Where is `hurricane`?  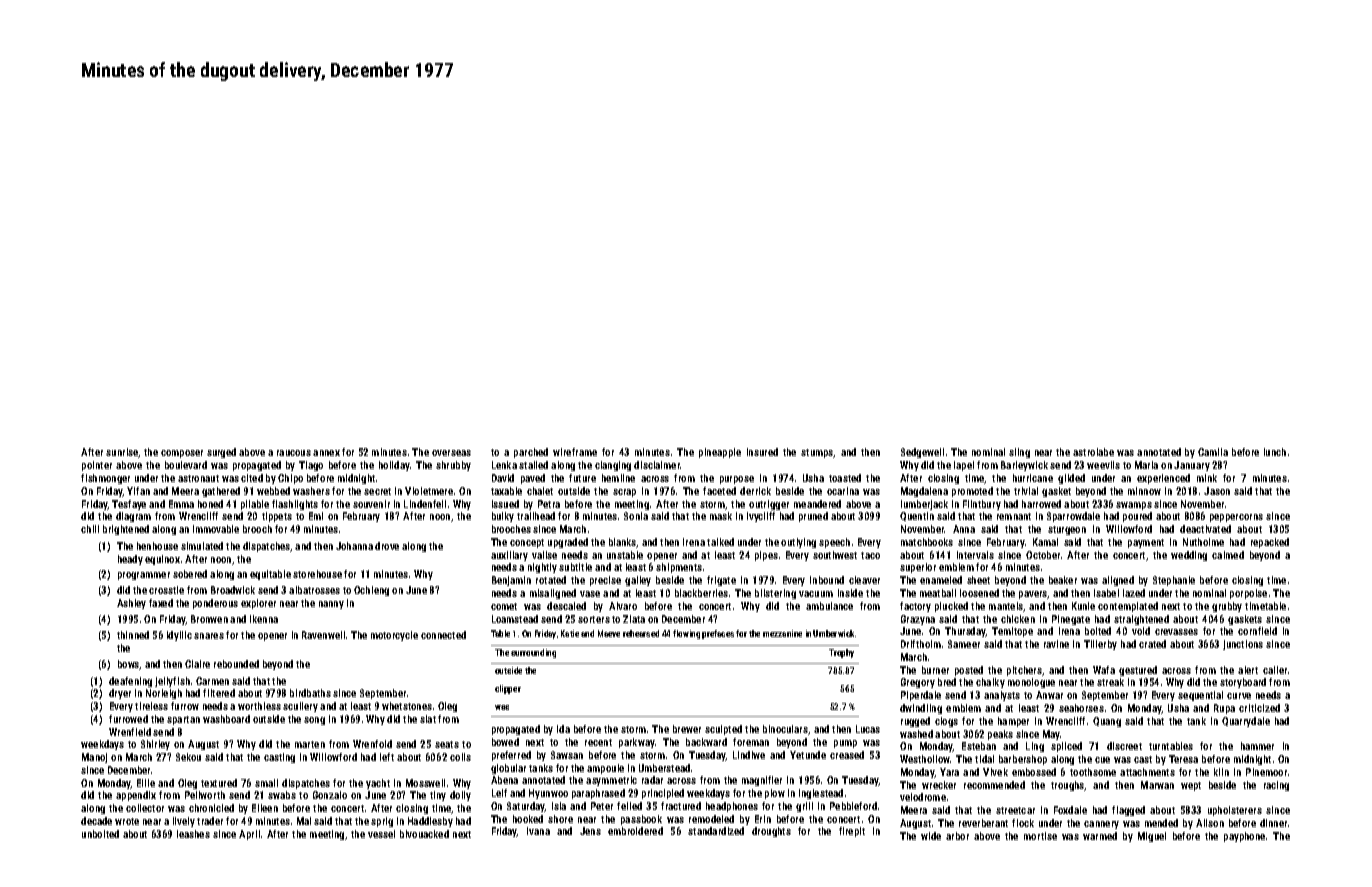
hurricane is located at coordinates (1033, 478).
